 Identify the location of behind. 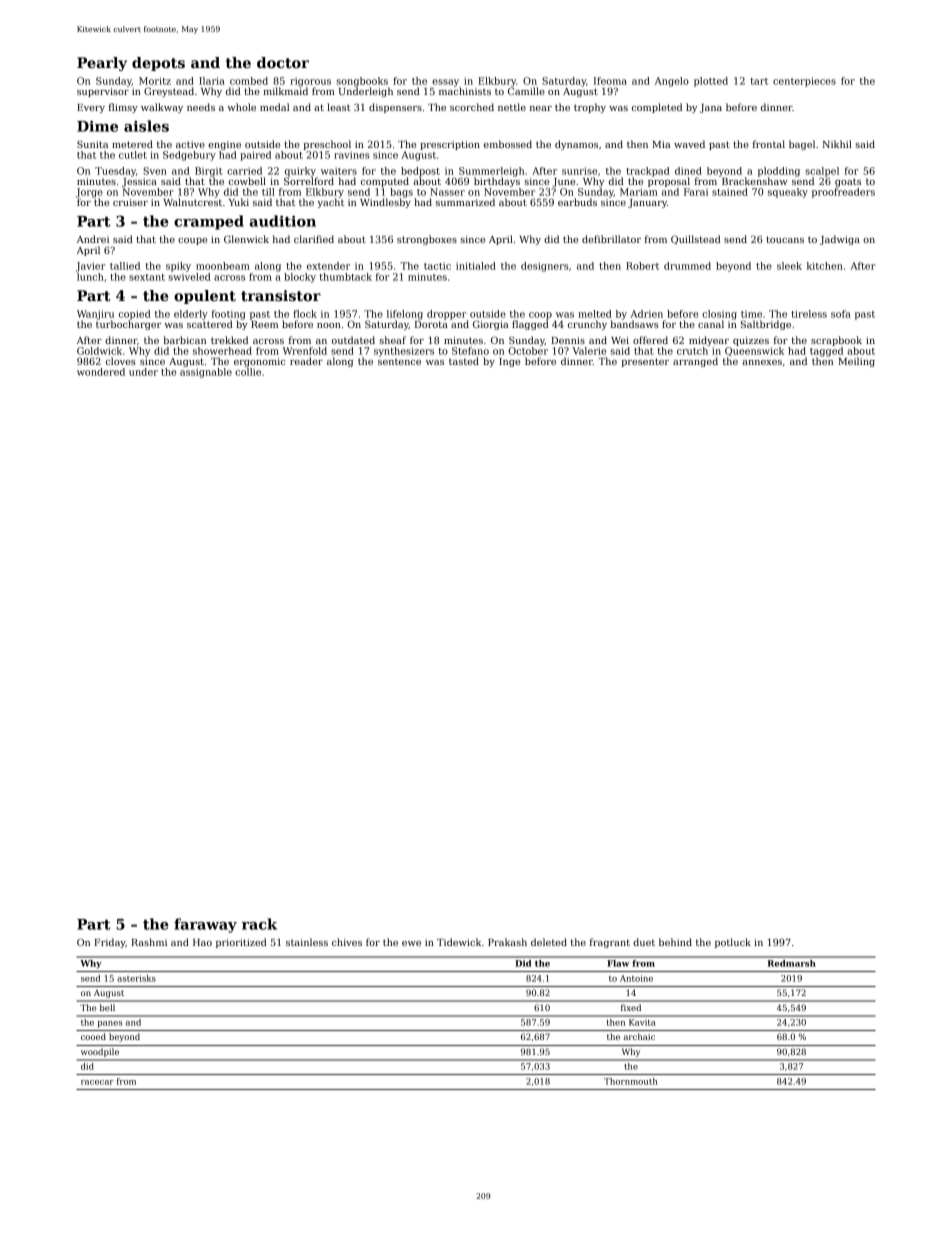
(675, 942).
